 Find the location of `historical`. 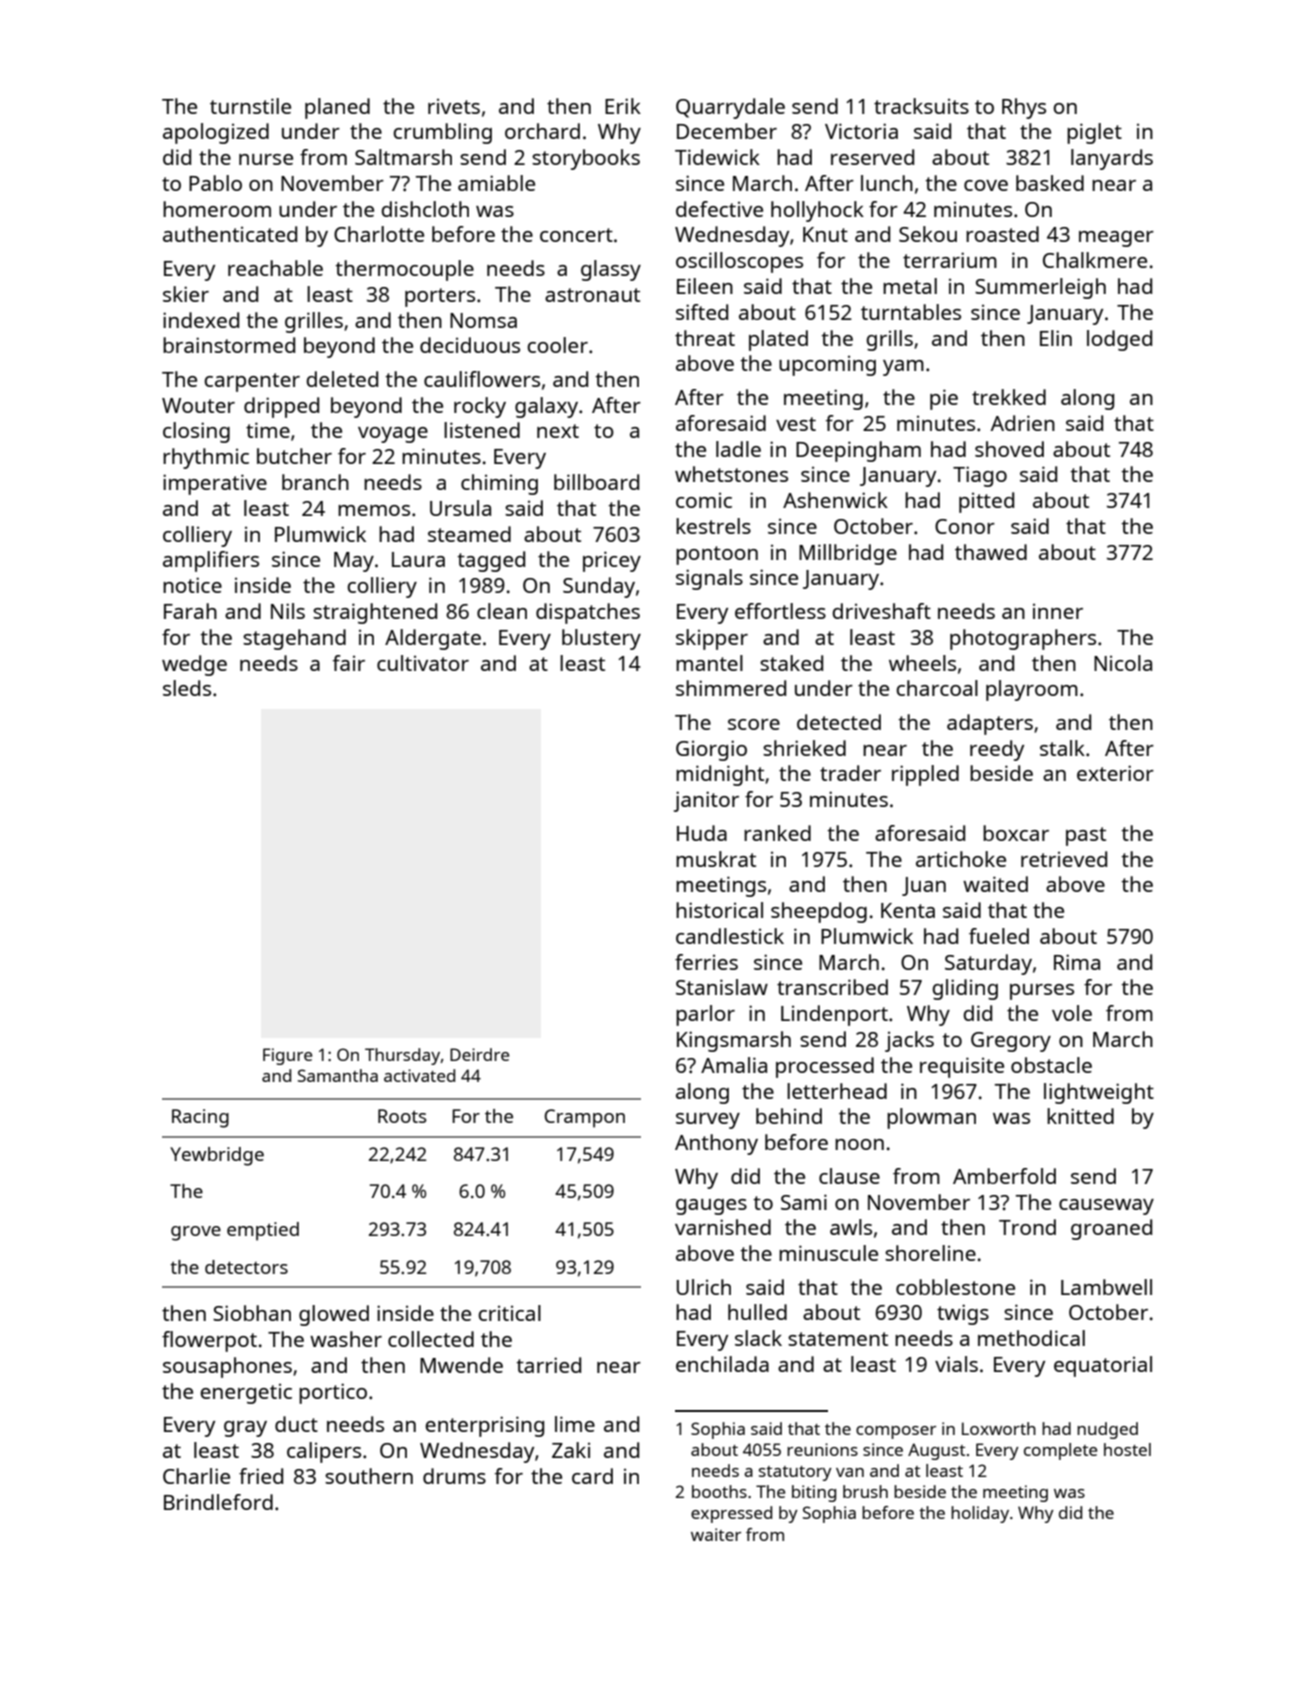

historical is located at coordinates (719, 910).
